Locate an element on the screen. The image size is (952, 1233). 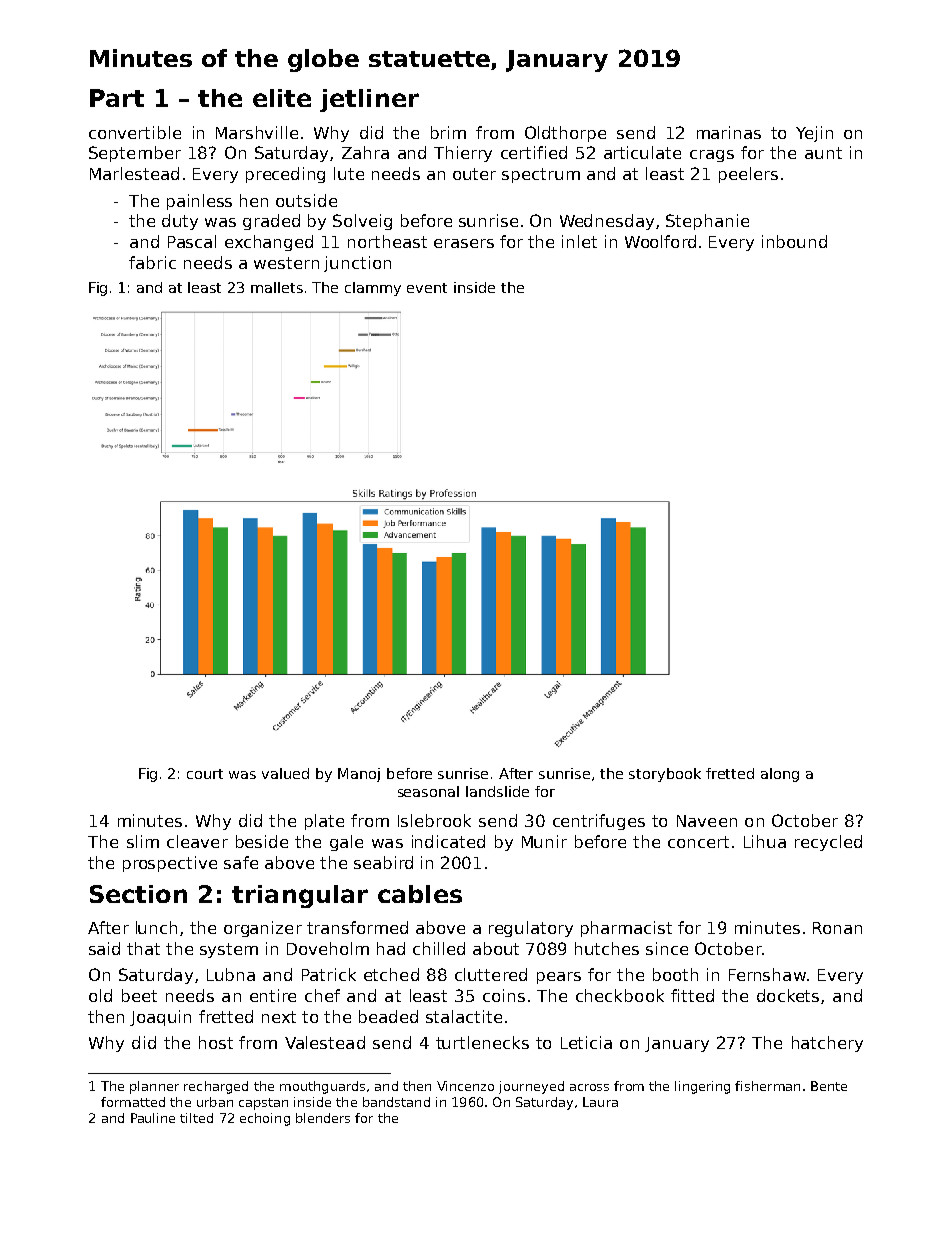
mallets is located at coordinates (277, 287).
